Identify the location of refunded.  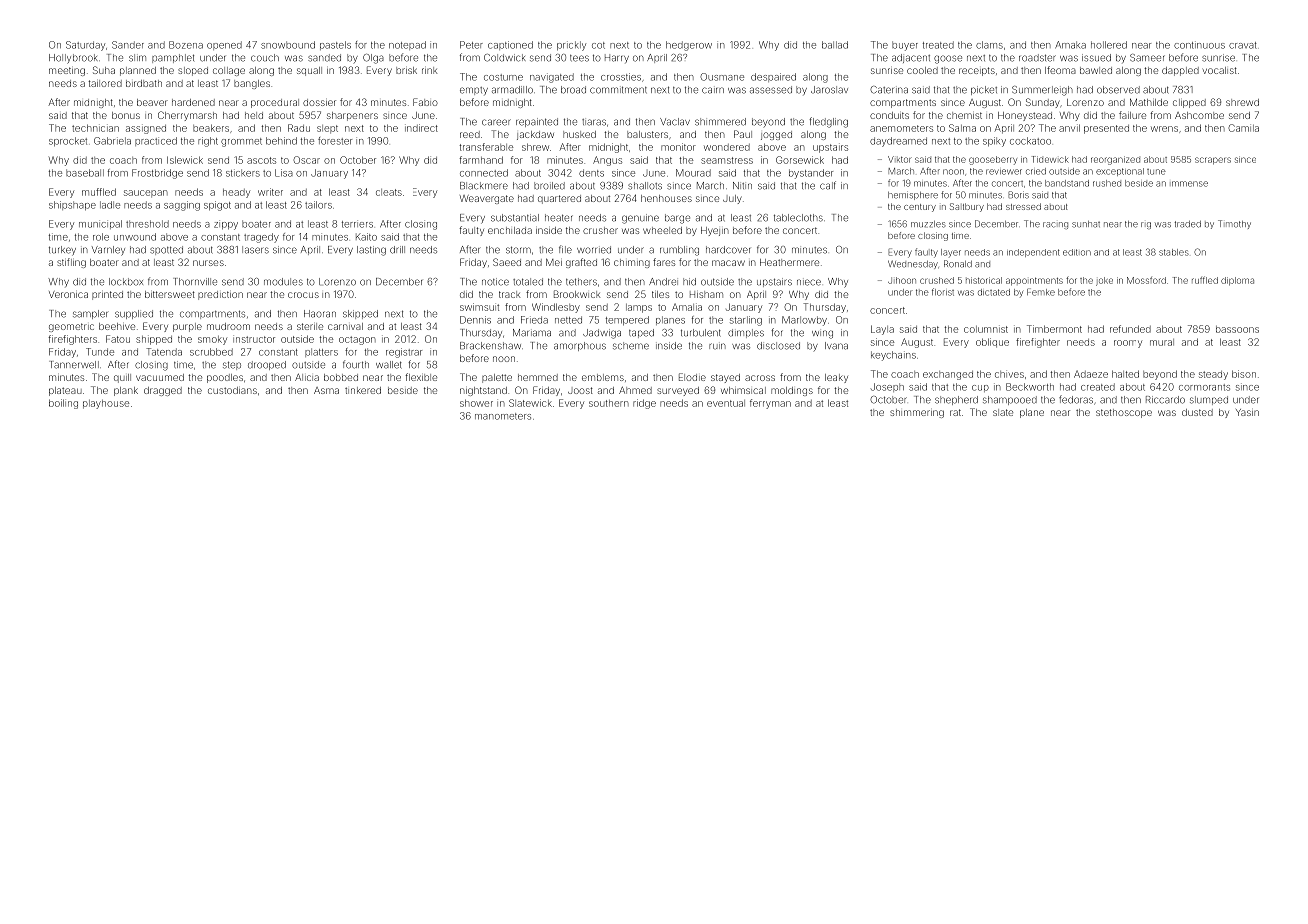
(1130, 329).
